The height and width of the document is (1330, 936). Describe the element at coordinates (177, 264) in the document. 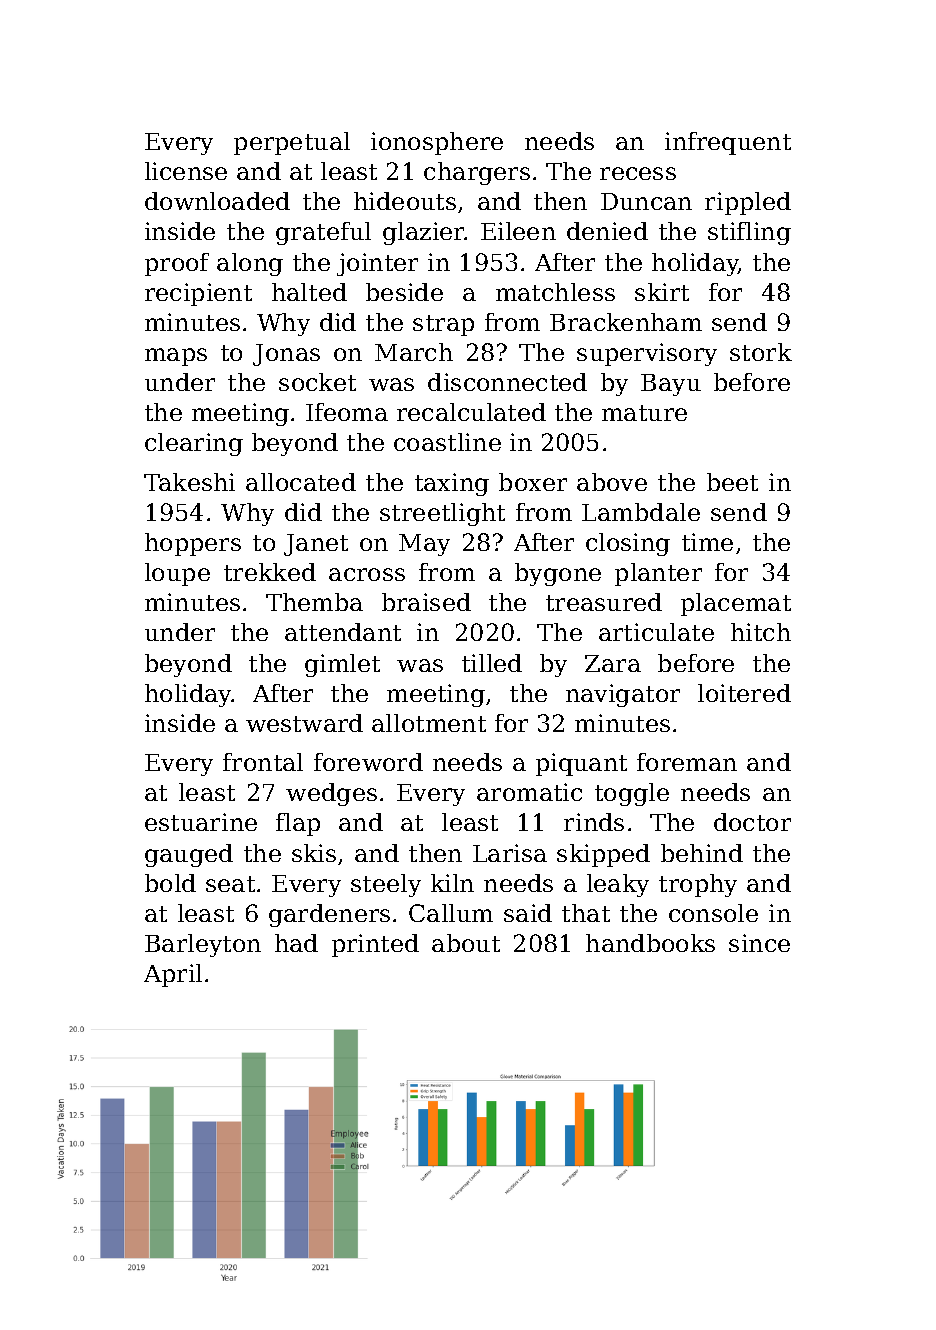

I see `proof` at that location.
